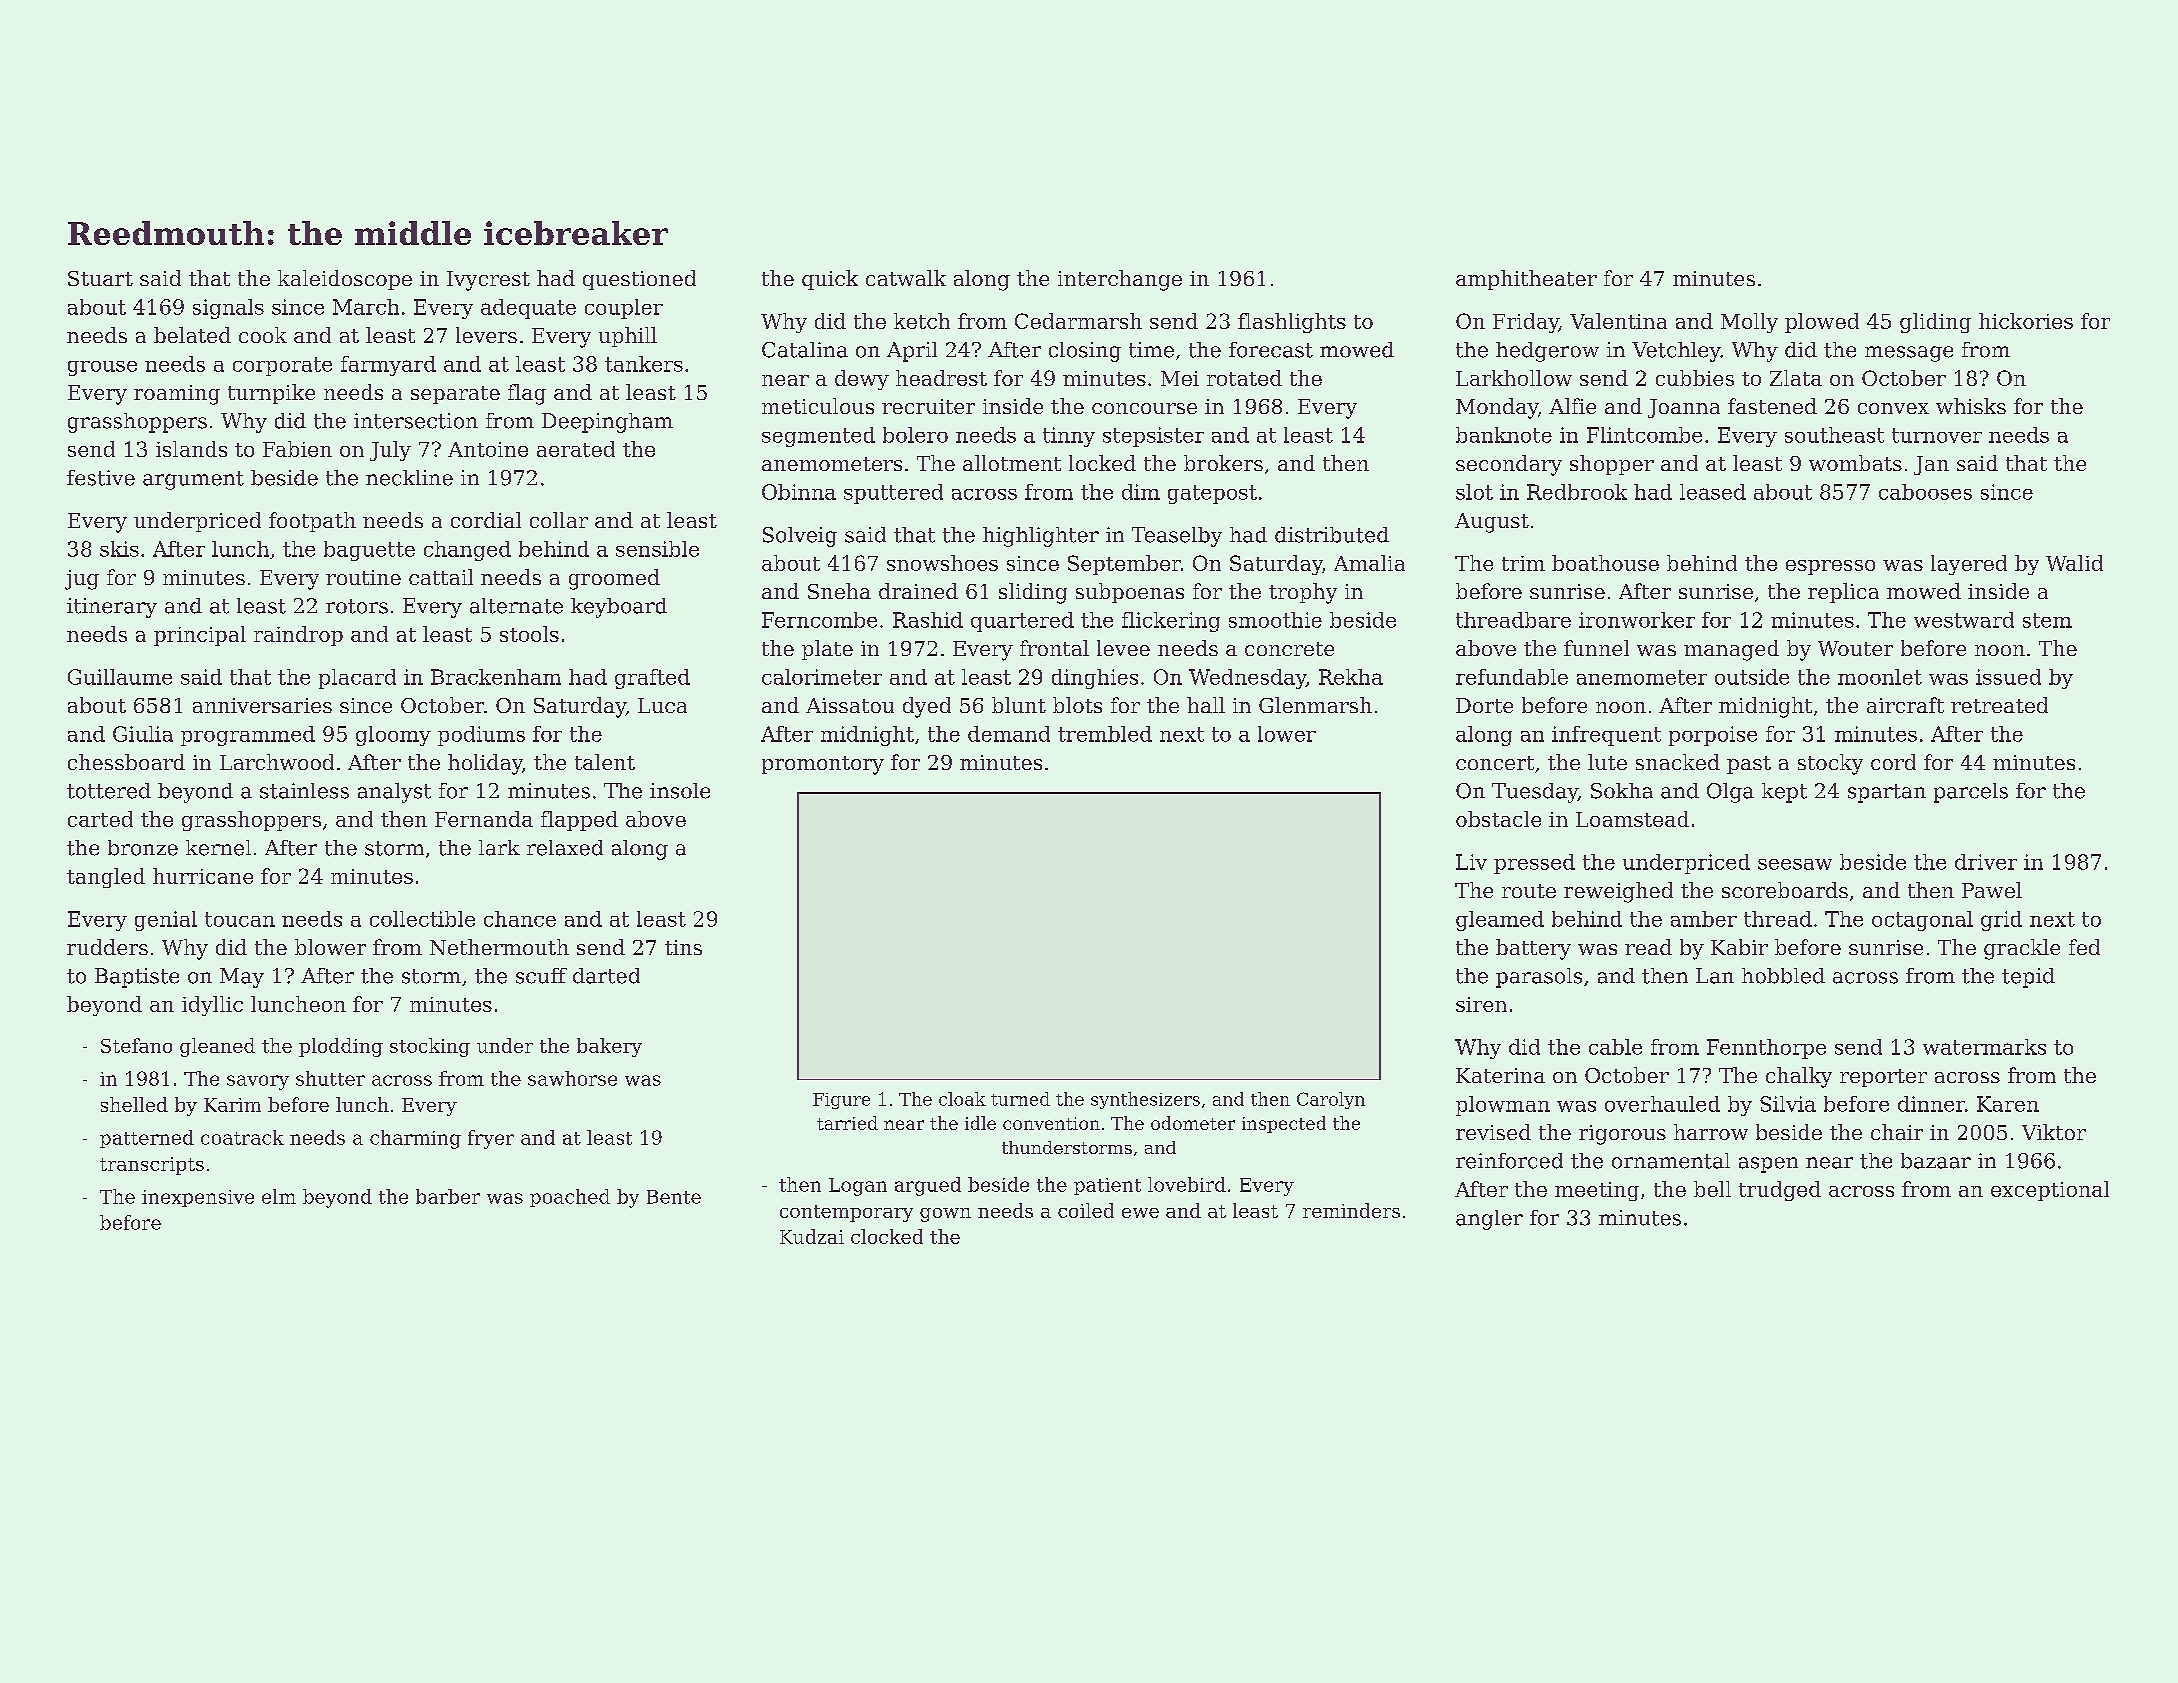 This screenshot has width=2178, height=1683. I want to click on octagonal, so click(1922, 921).
